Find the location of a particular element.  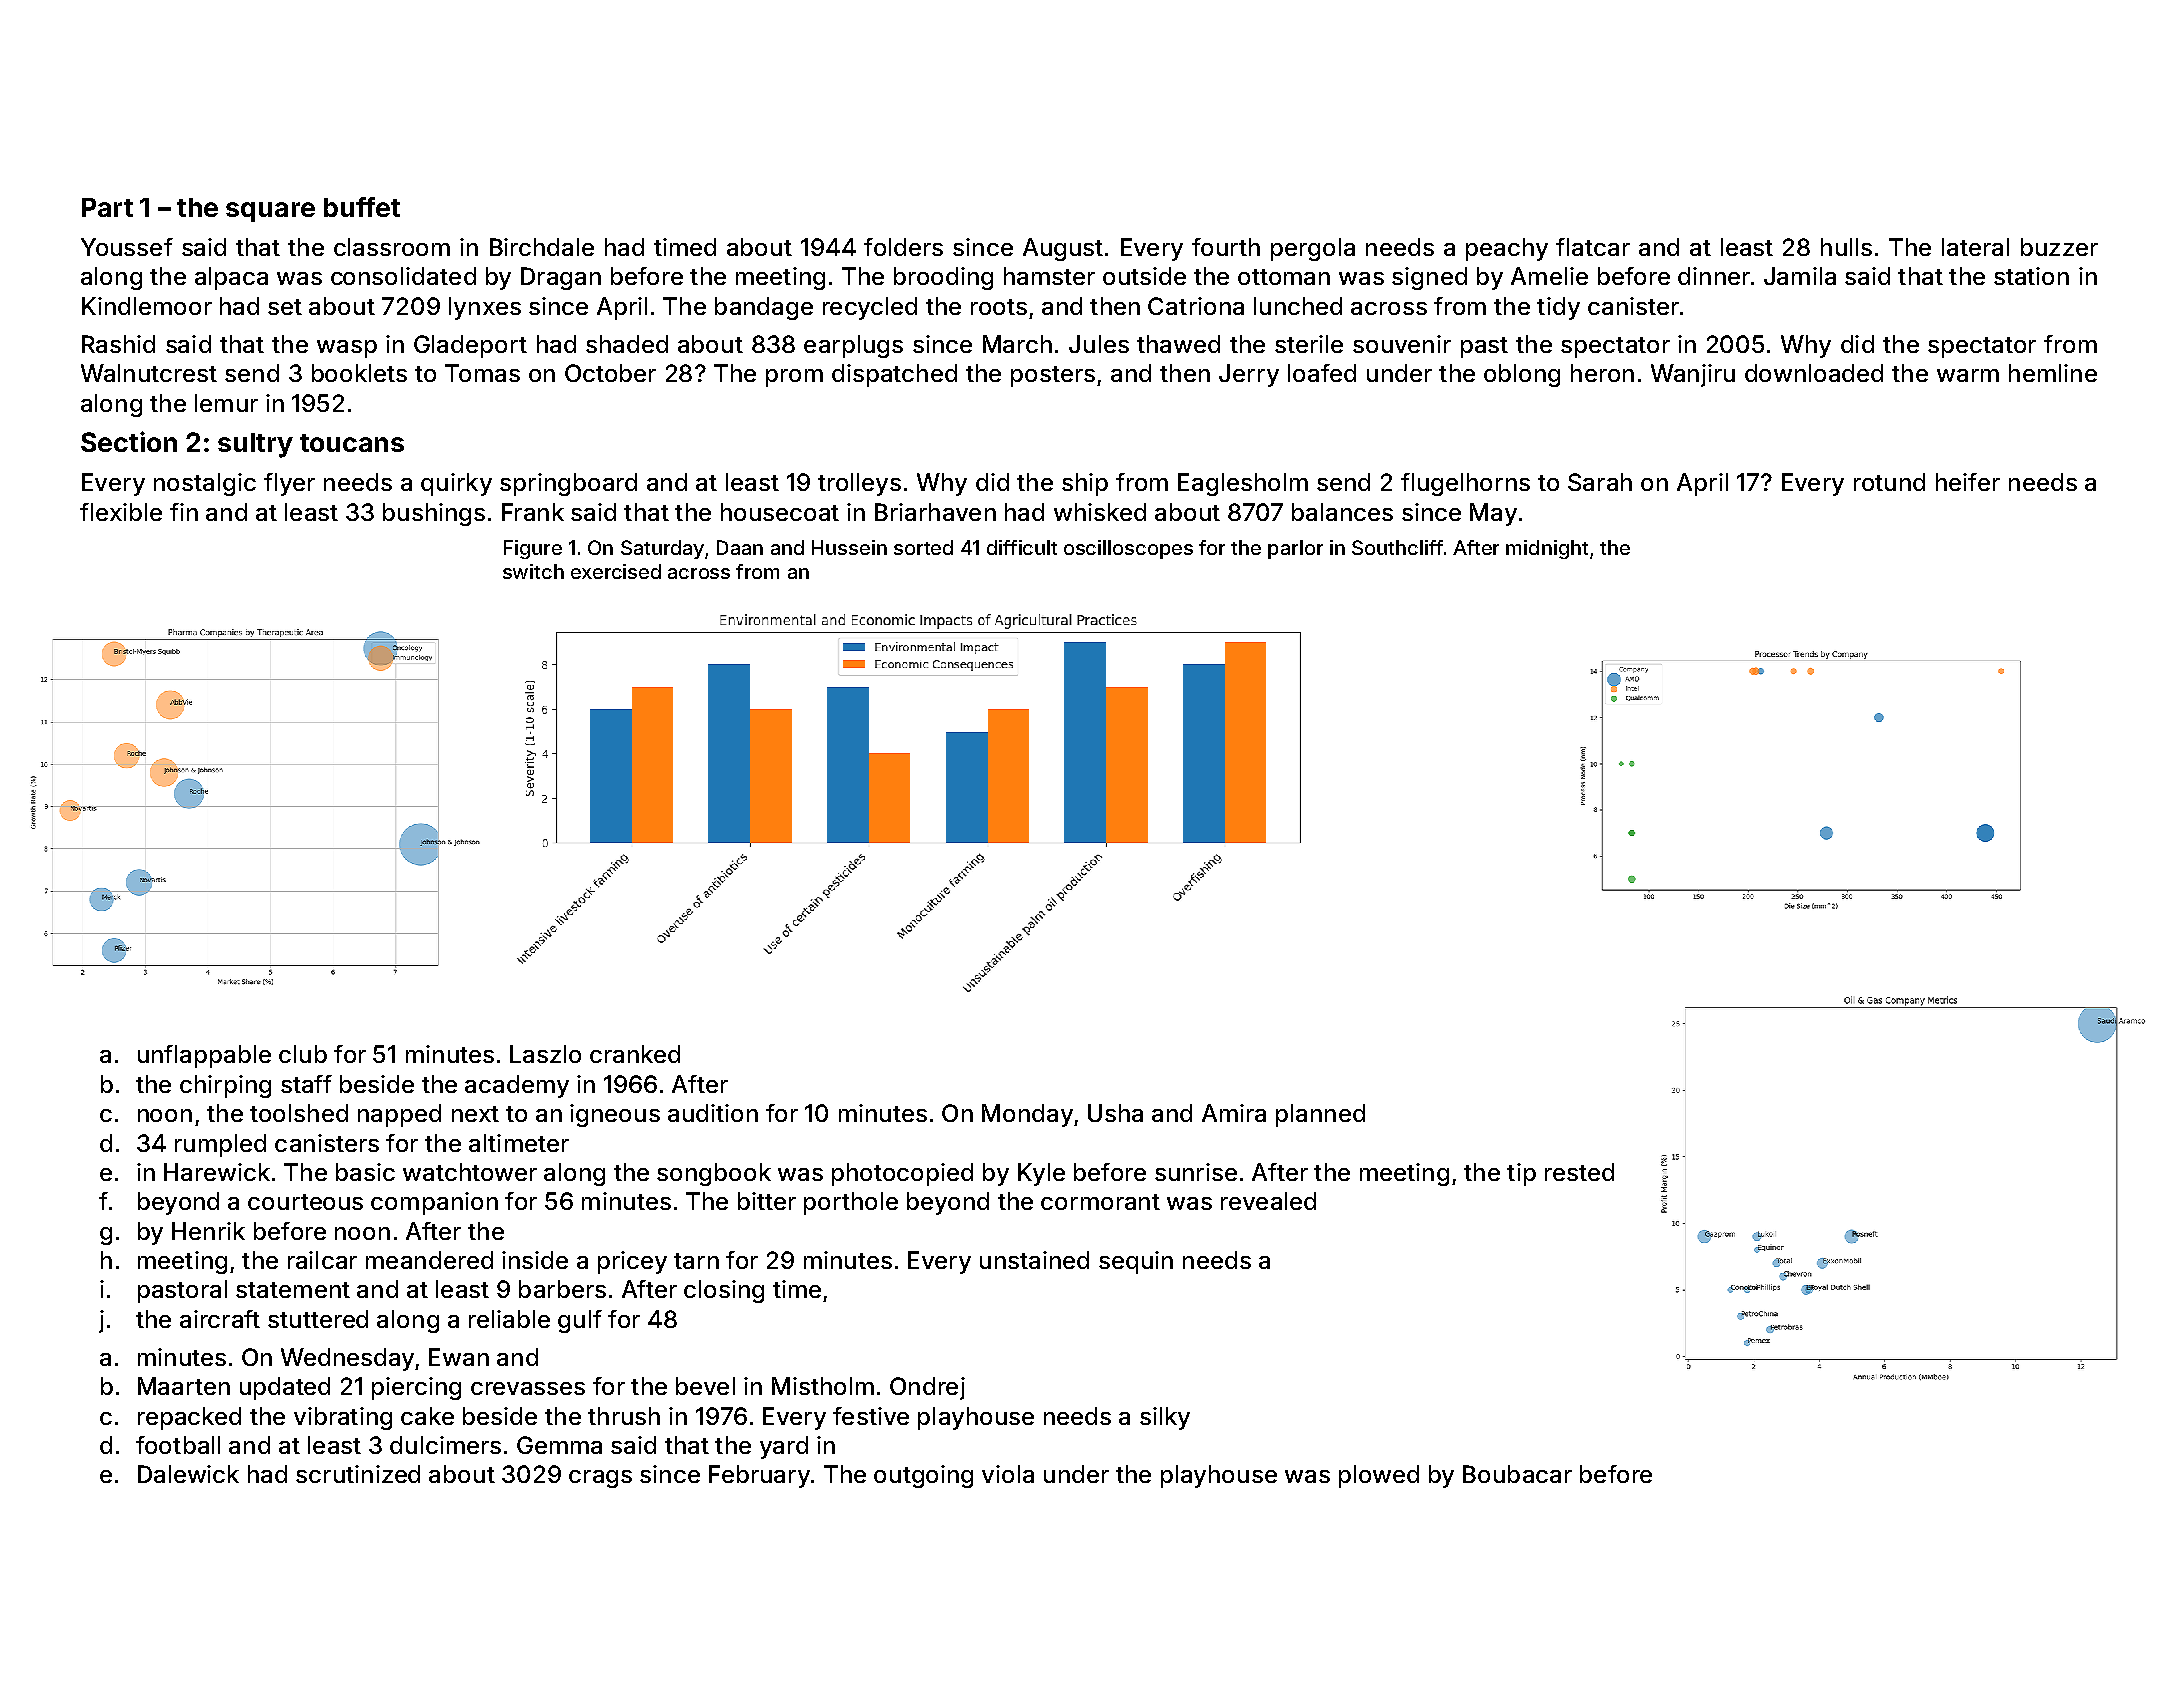

rested is located at coordinates (1579, 1172).
